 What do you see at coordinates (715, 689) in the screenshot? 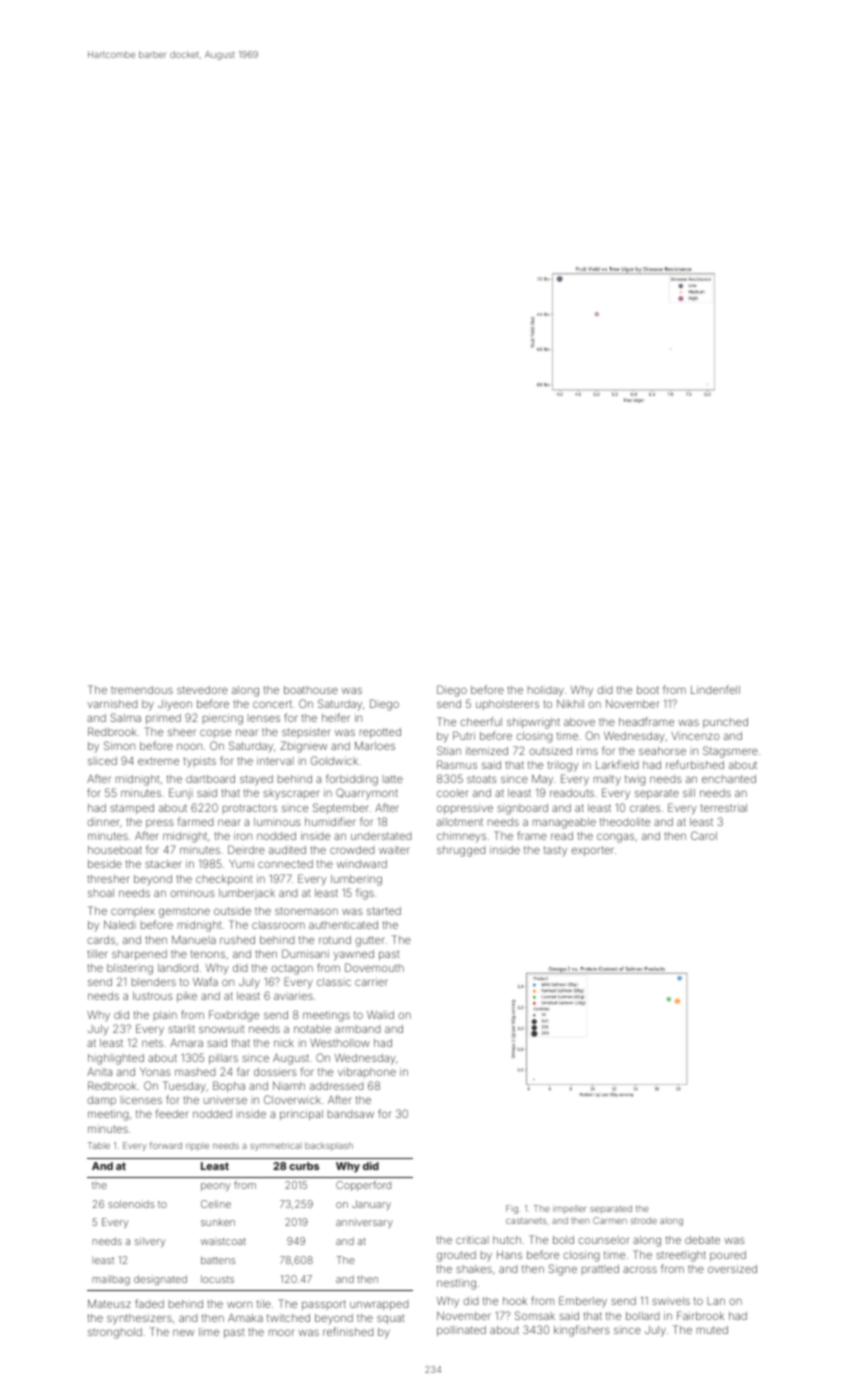
I see `Lindenfell` at bounding box center [715, 689].
